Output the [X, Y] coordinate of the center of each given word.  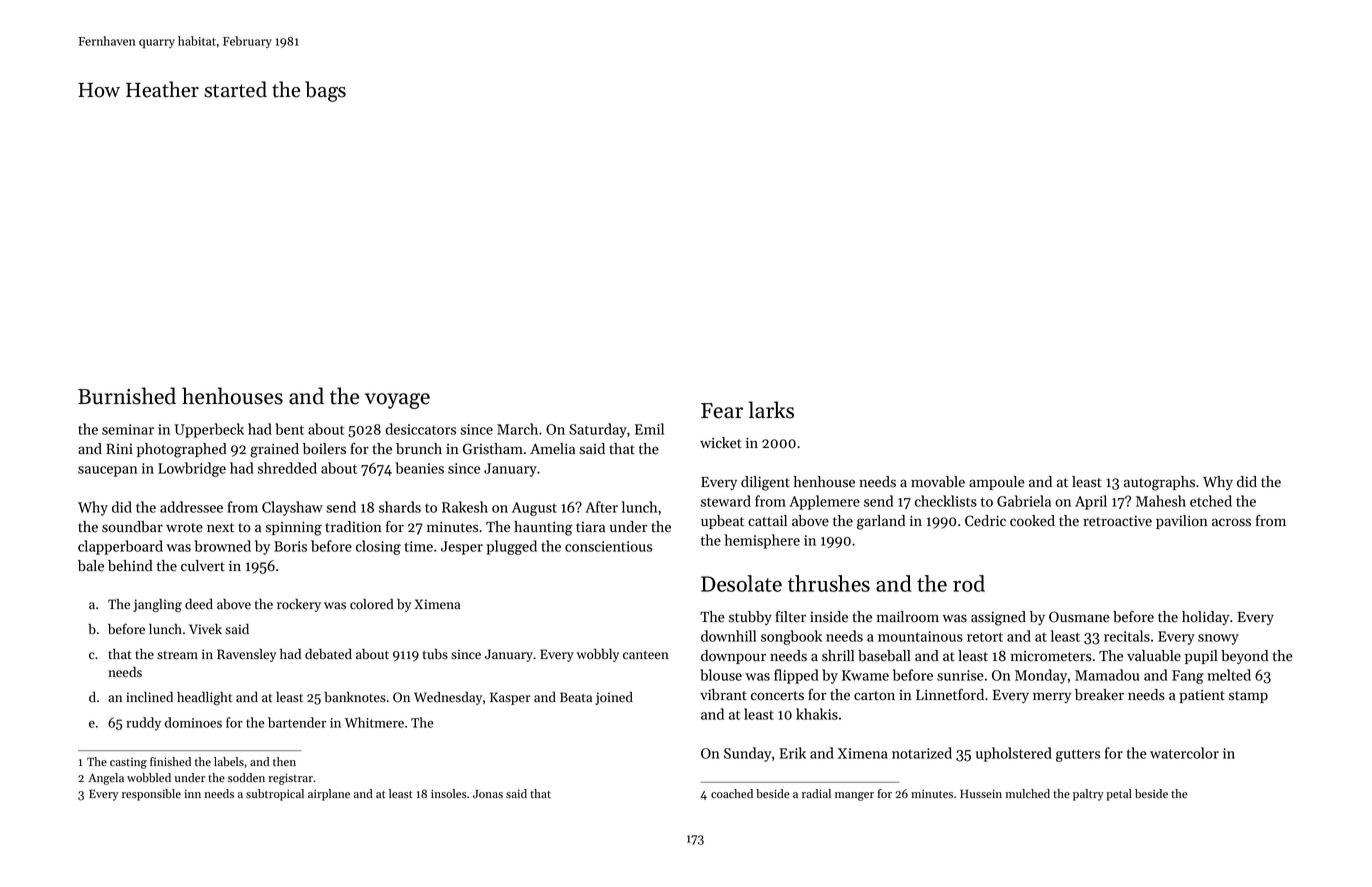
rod [969, 583]
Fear [722, 411]
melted [1229, 675]
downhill [728, 636]
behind [130, 566]
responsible [151, 795]
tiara [590, 527]
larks [771, 410]
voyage [397, 401]
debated [328, 654]
